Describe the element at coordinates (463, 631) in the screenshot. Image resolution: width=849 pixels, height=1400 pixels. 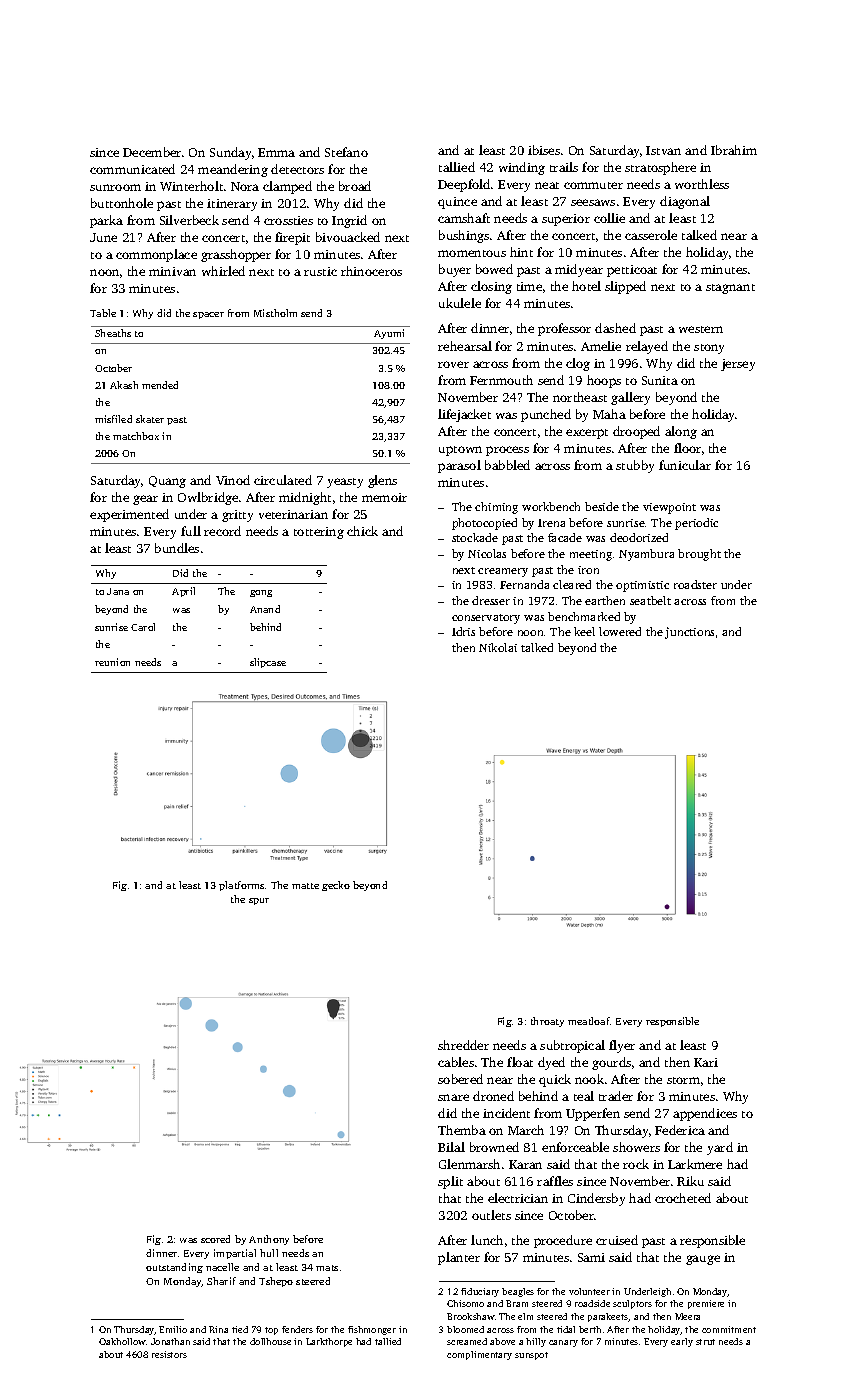
I see `Idris` at that location.
